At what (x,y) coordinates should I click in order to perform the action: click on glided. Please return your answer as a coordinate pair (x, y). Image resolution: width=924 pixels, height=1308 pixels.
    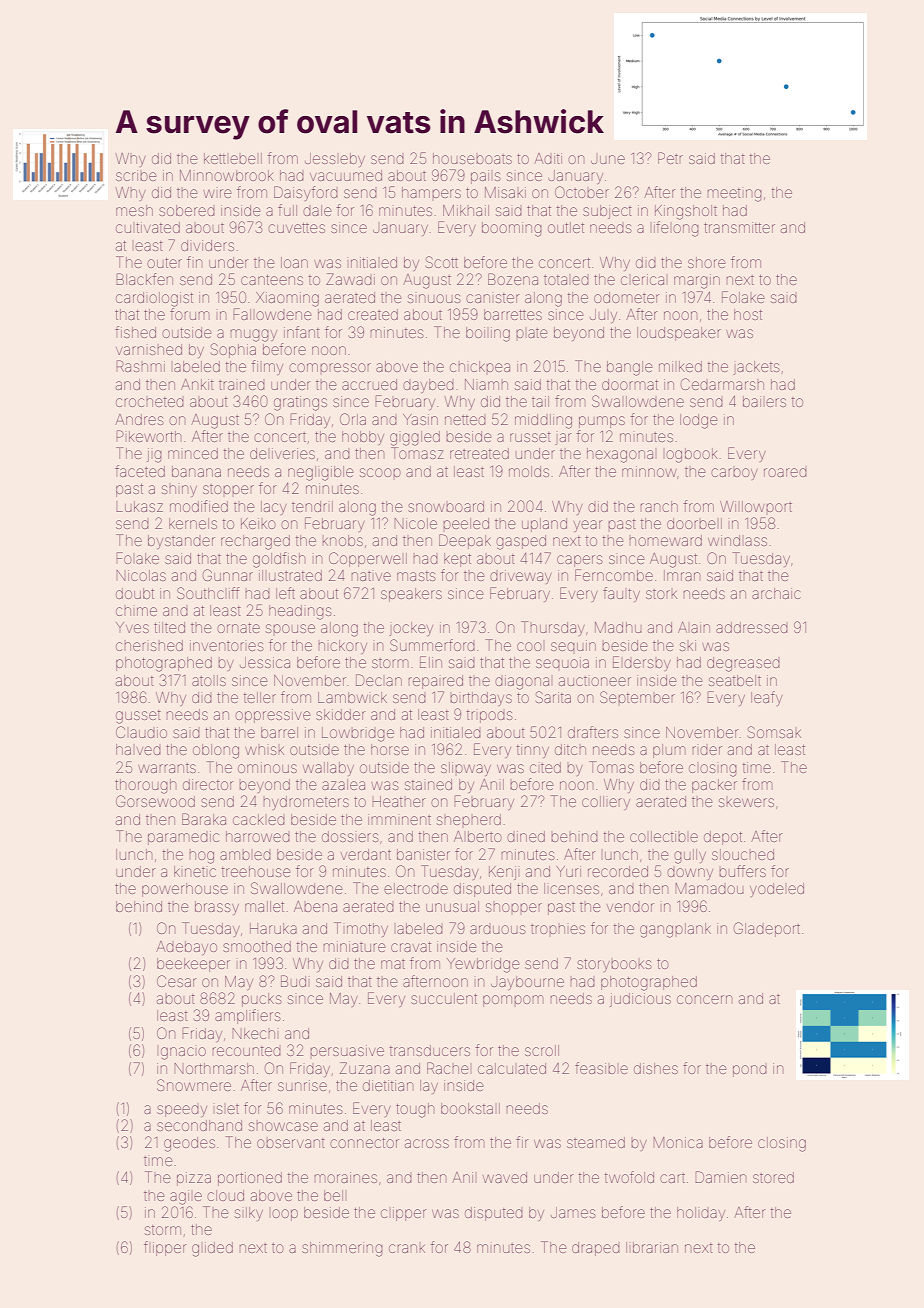
    Looking at the image, I should click on (212, 1249).
